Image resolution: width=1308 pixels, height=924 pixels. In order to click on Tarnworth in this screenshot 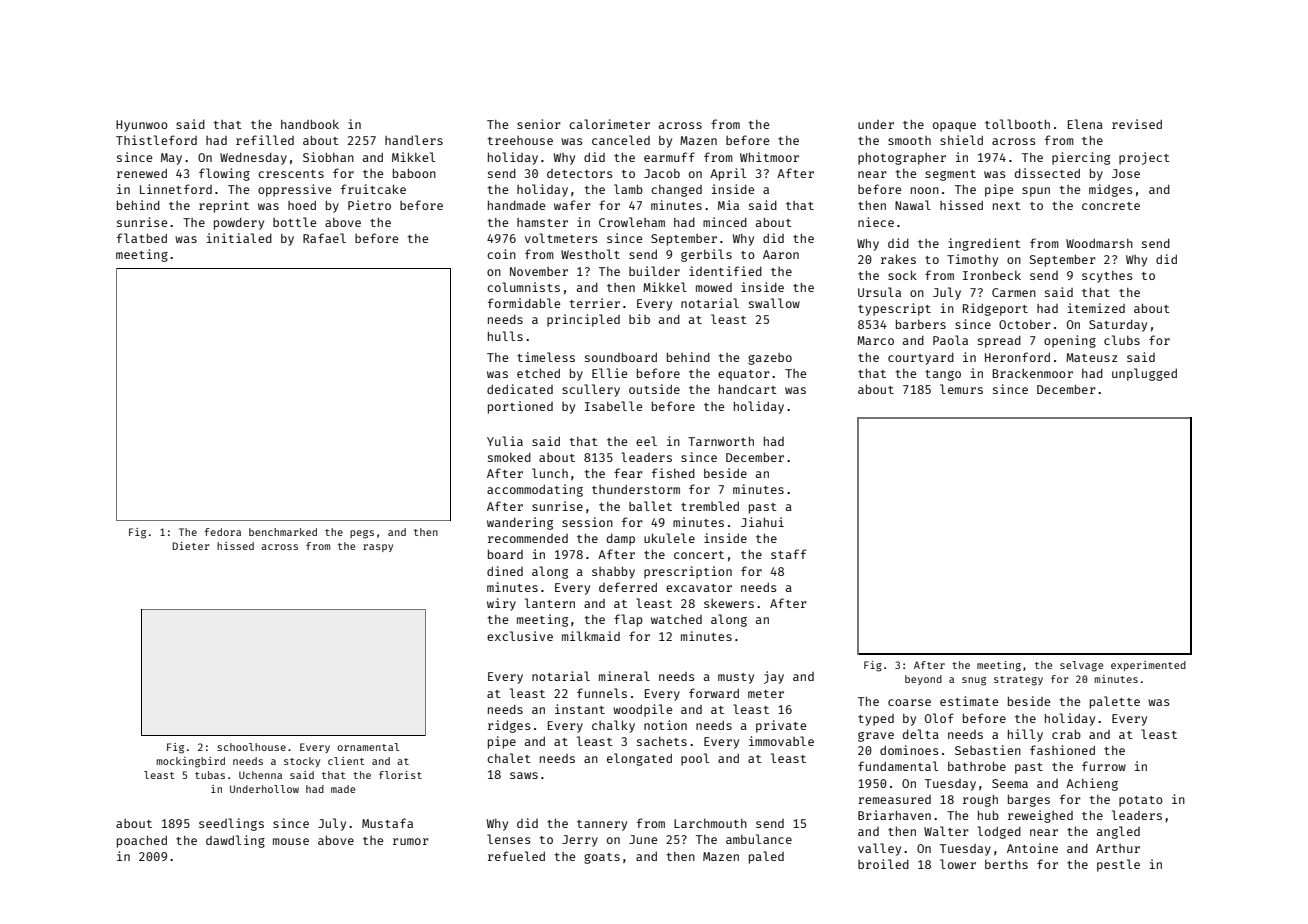, I will do `click(721, 441)`.
